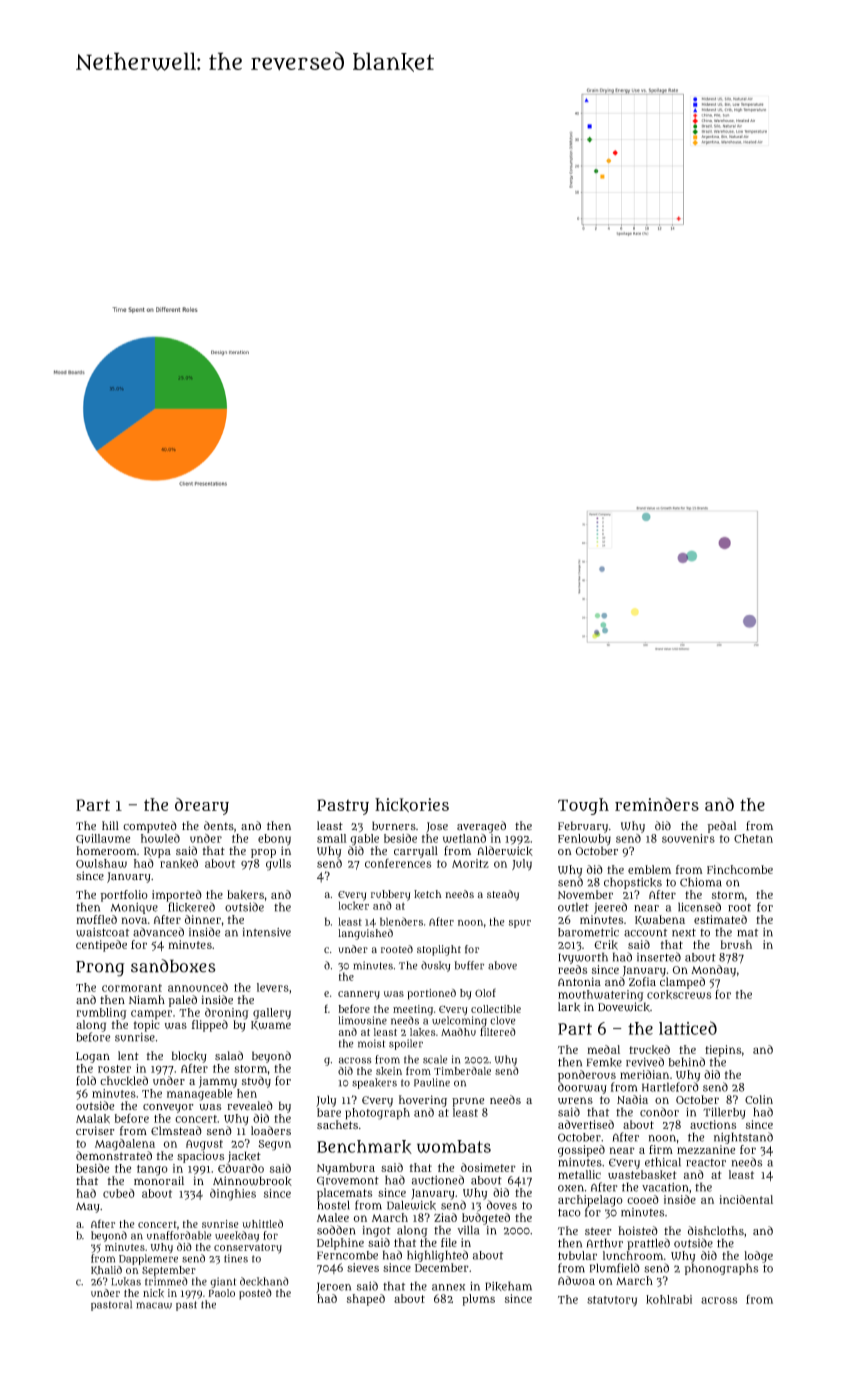  Describe the element at coordinates (723, 1051) in the screenshot. I see `tiepins` at that location.
